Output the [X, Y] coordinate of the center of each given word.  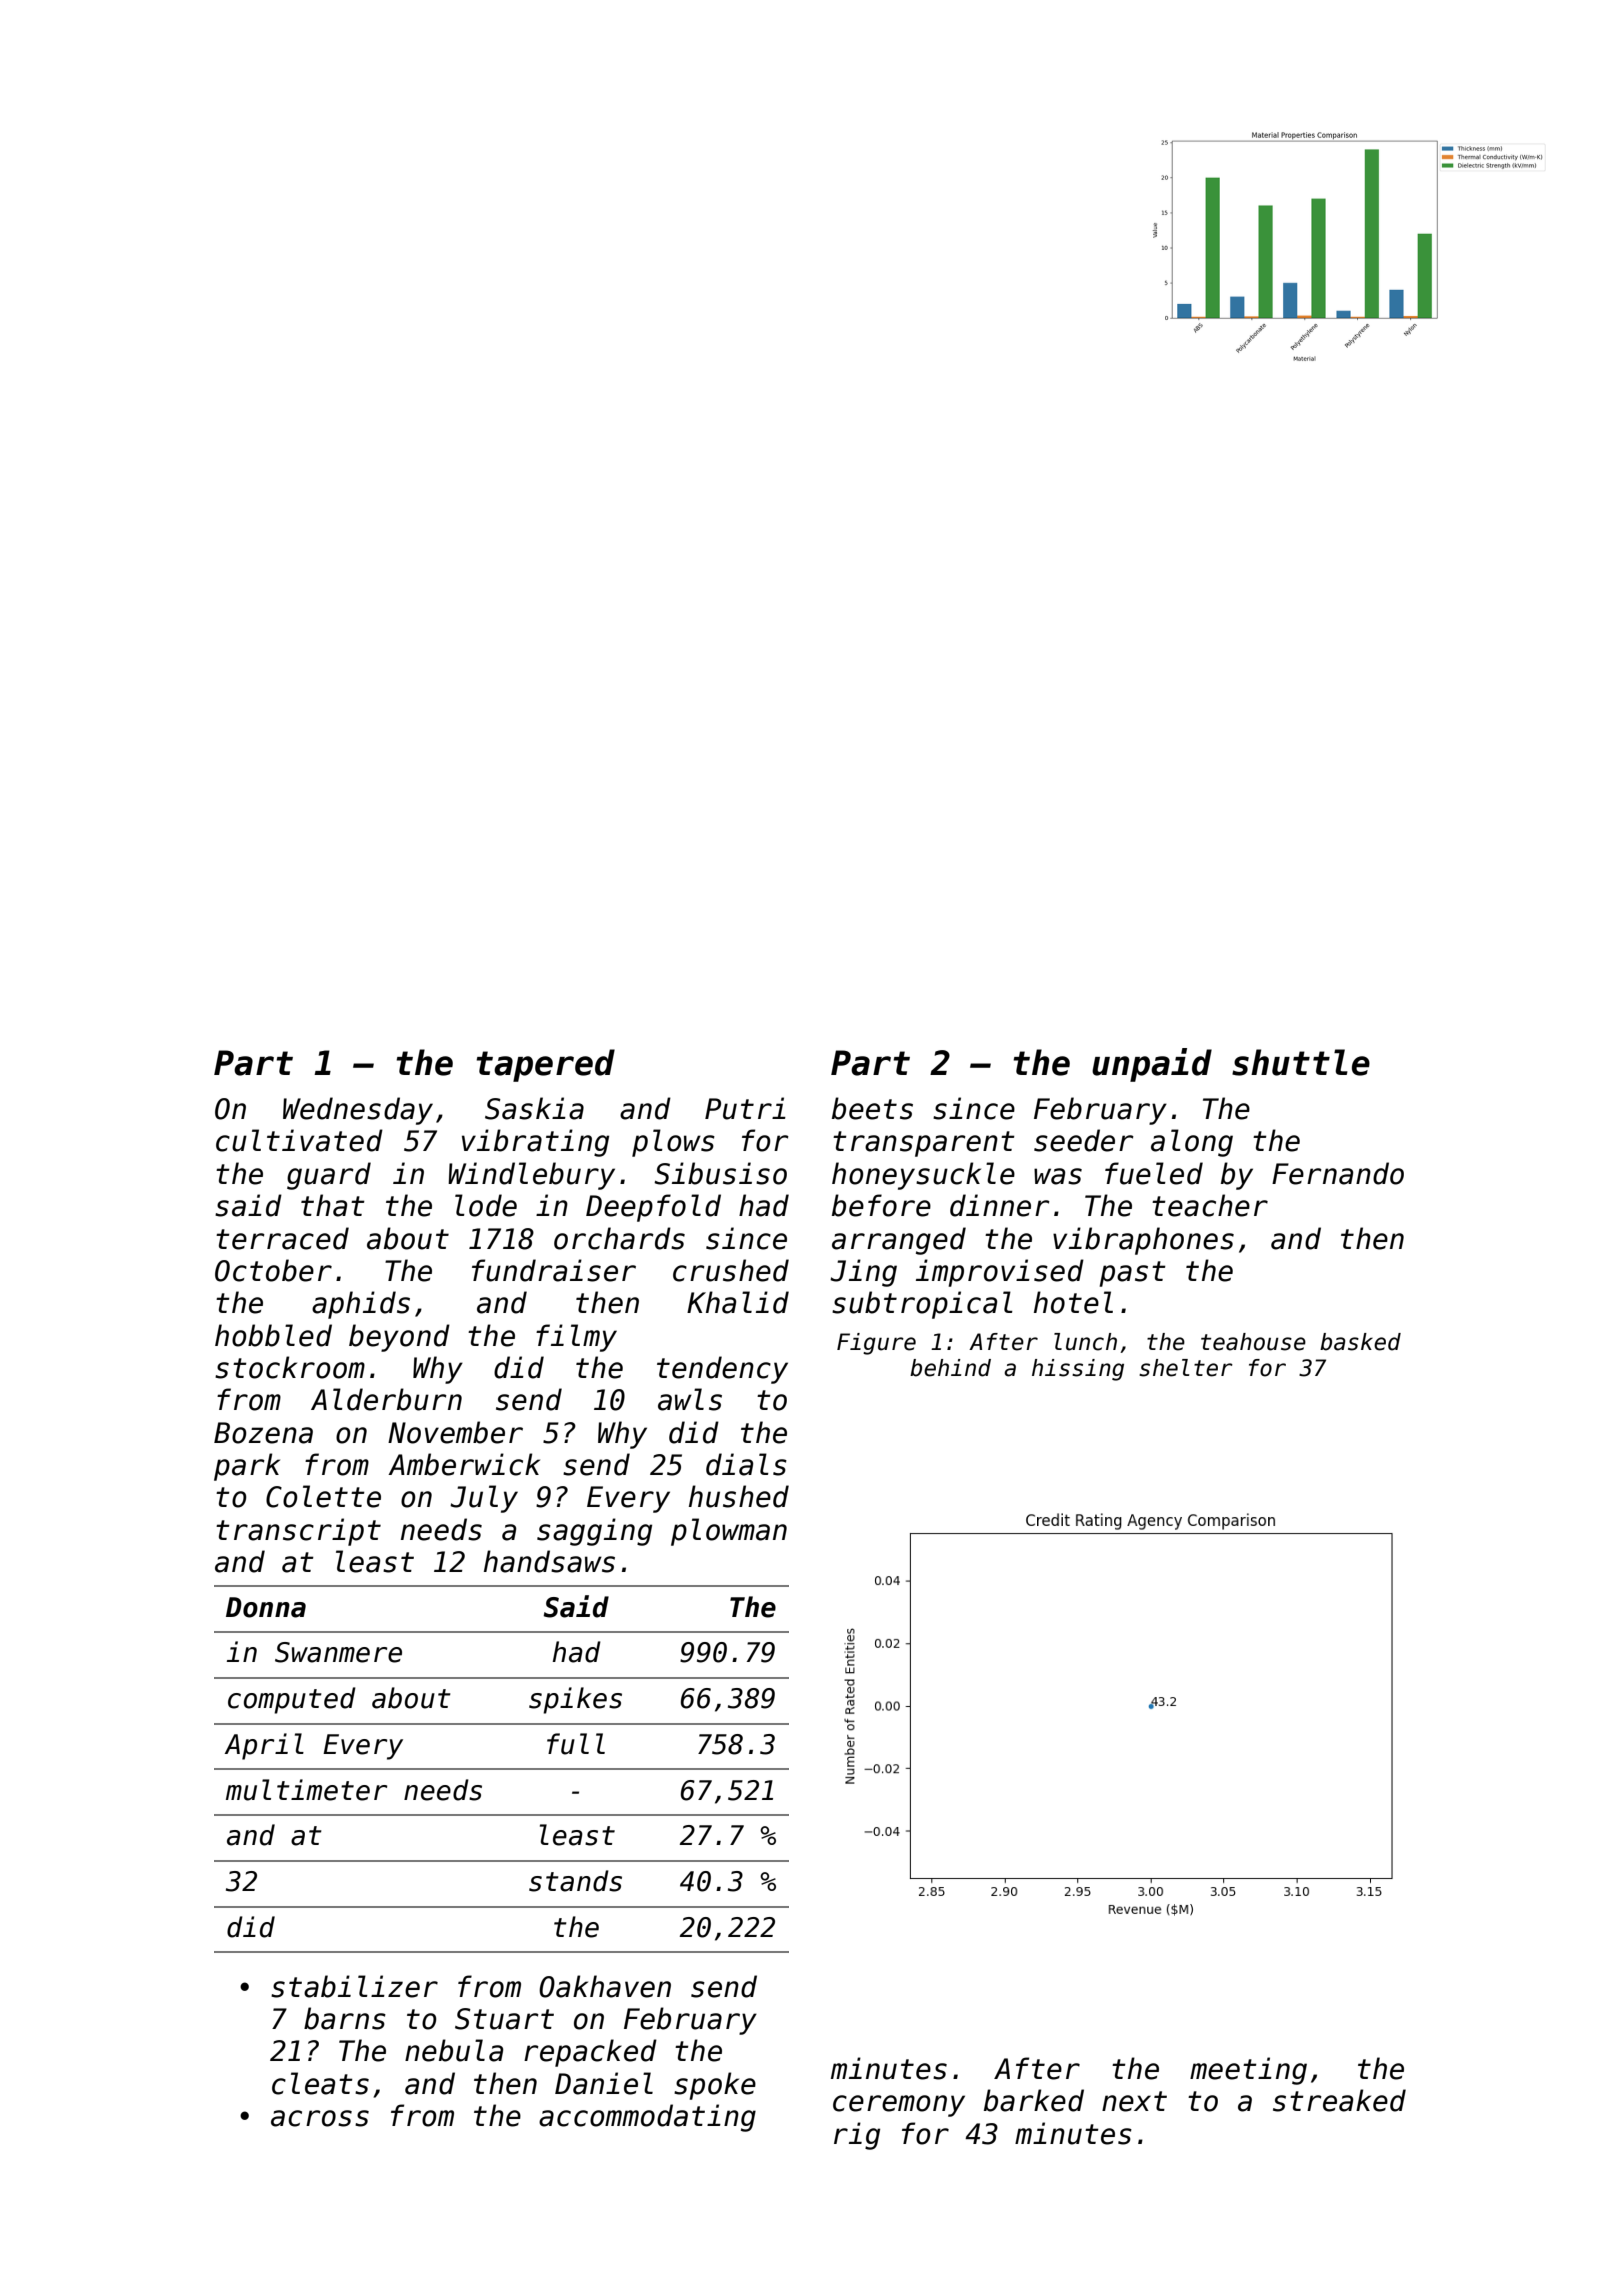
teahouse [1253, 1342]
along [1192, 1143]
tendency [722, 1370]
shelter [1186, 1368]
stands [575, 1881]
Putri [745, 1108]
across [320, 2118]
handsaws [549, 1561]
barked [1034, 2100]
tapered [545, 1065]
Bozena [263, 1433]
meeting [1248, 2071]
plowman [729, 1532]
